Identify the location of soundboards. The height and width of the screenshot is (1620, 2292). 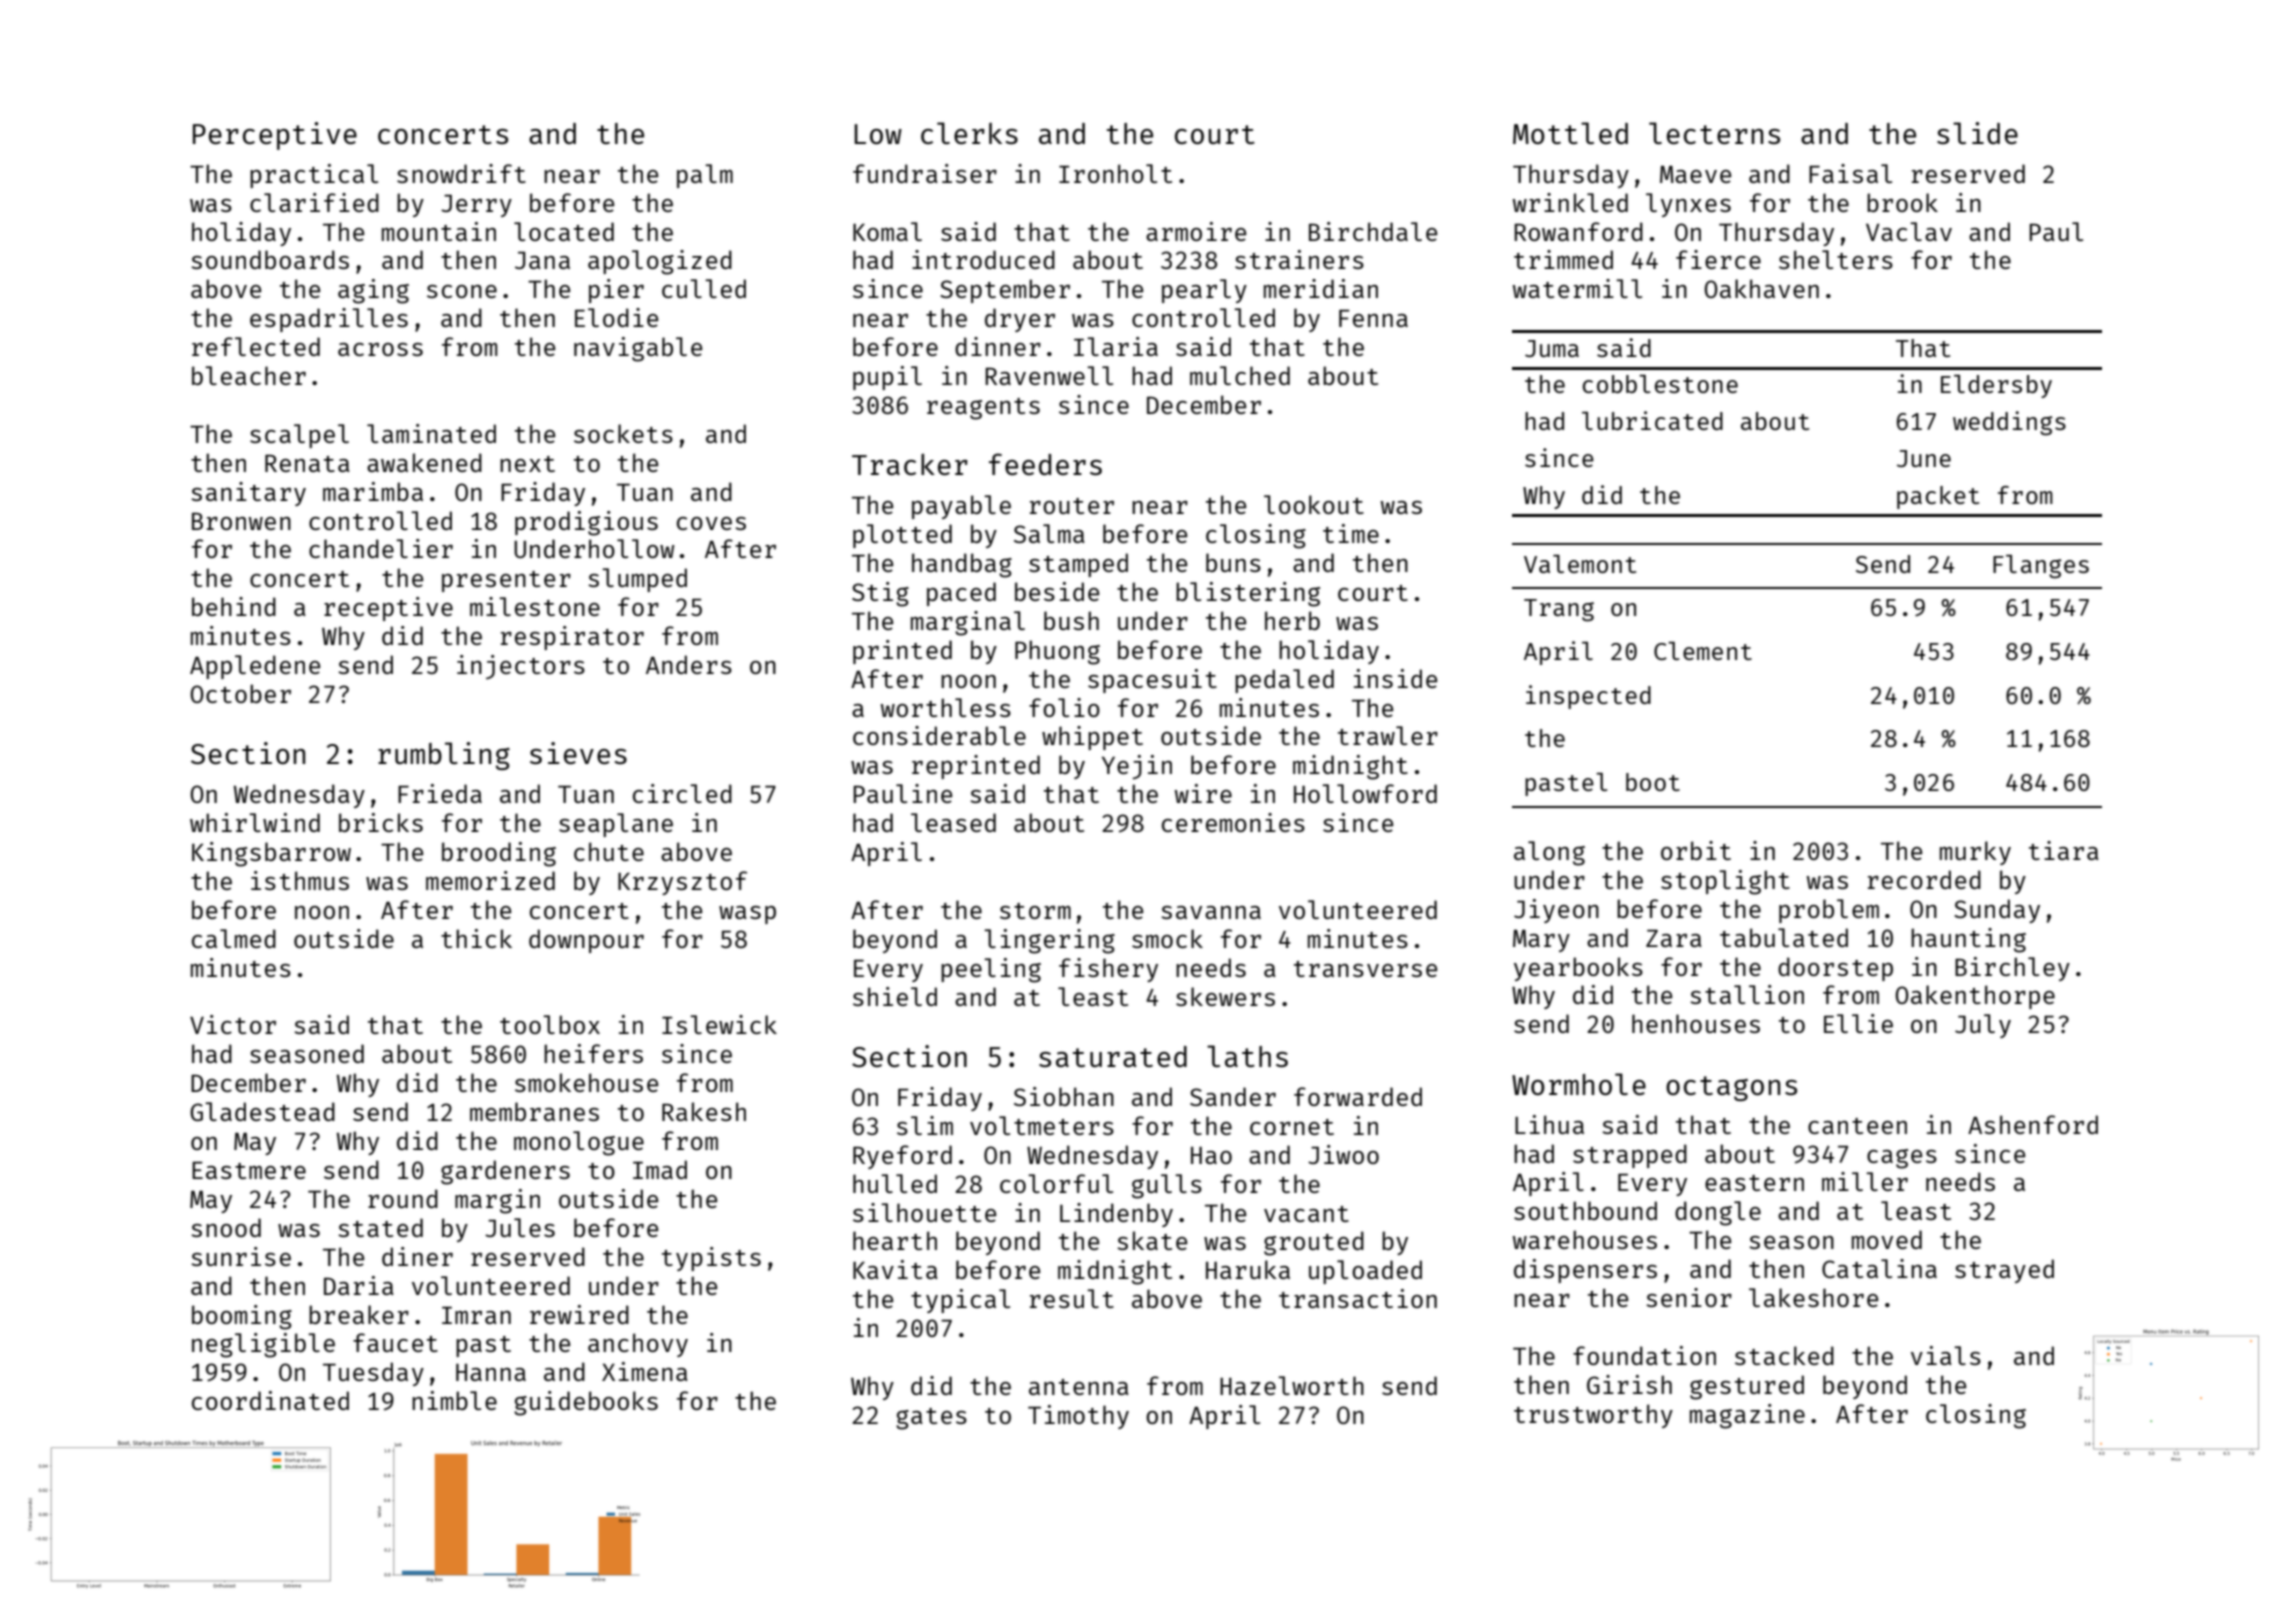
(270, 259).
